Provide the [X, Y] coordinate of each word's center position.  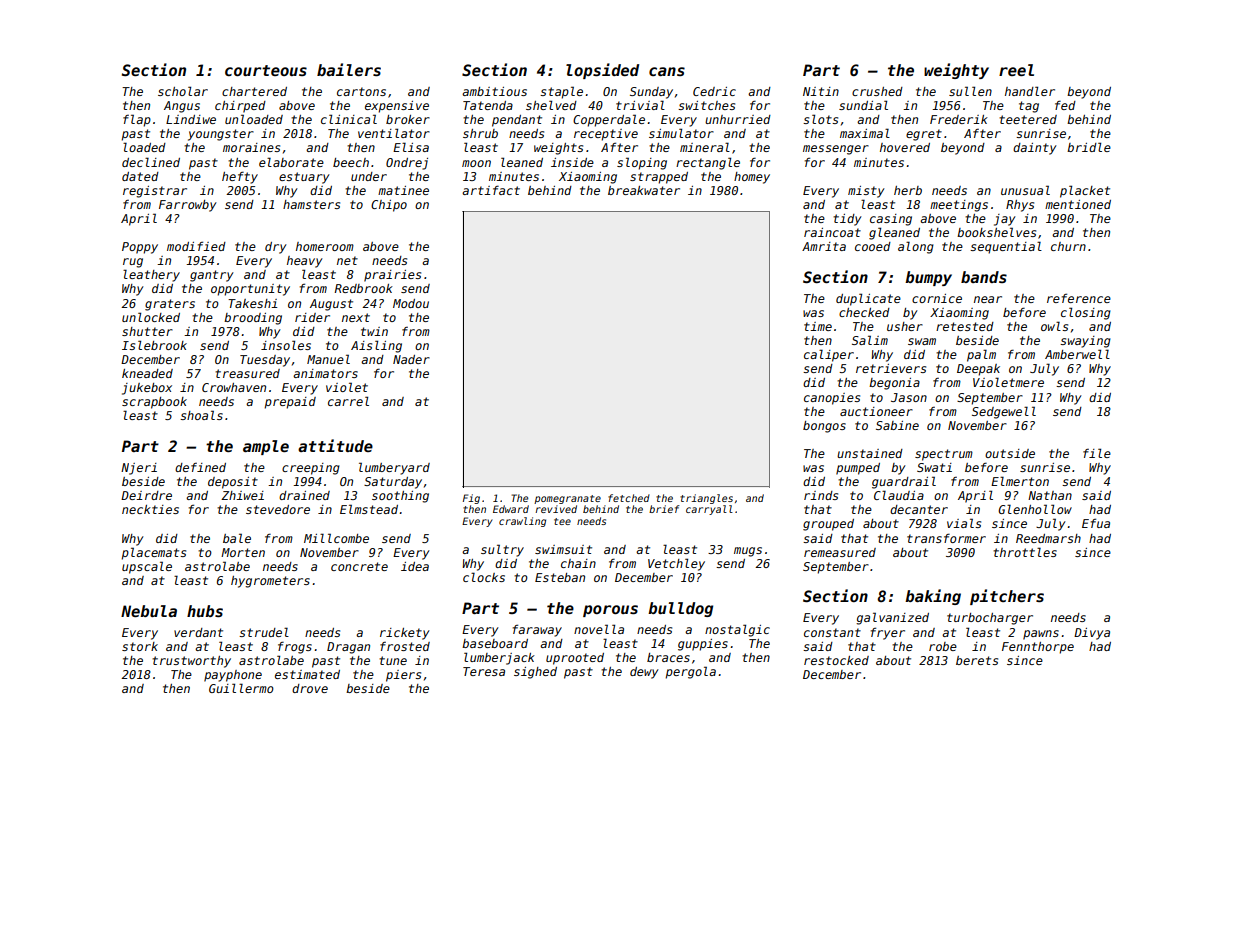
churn [1068, 246]
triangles [706, 499]
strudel [264, 632]
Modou [411, 303]
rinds [821, 495]
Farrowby [188, 206]
